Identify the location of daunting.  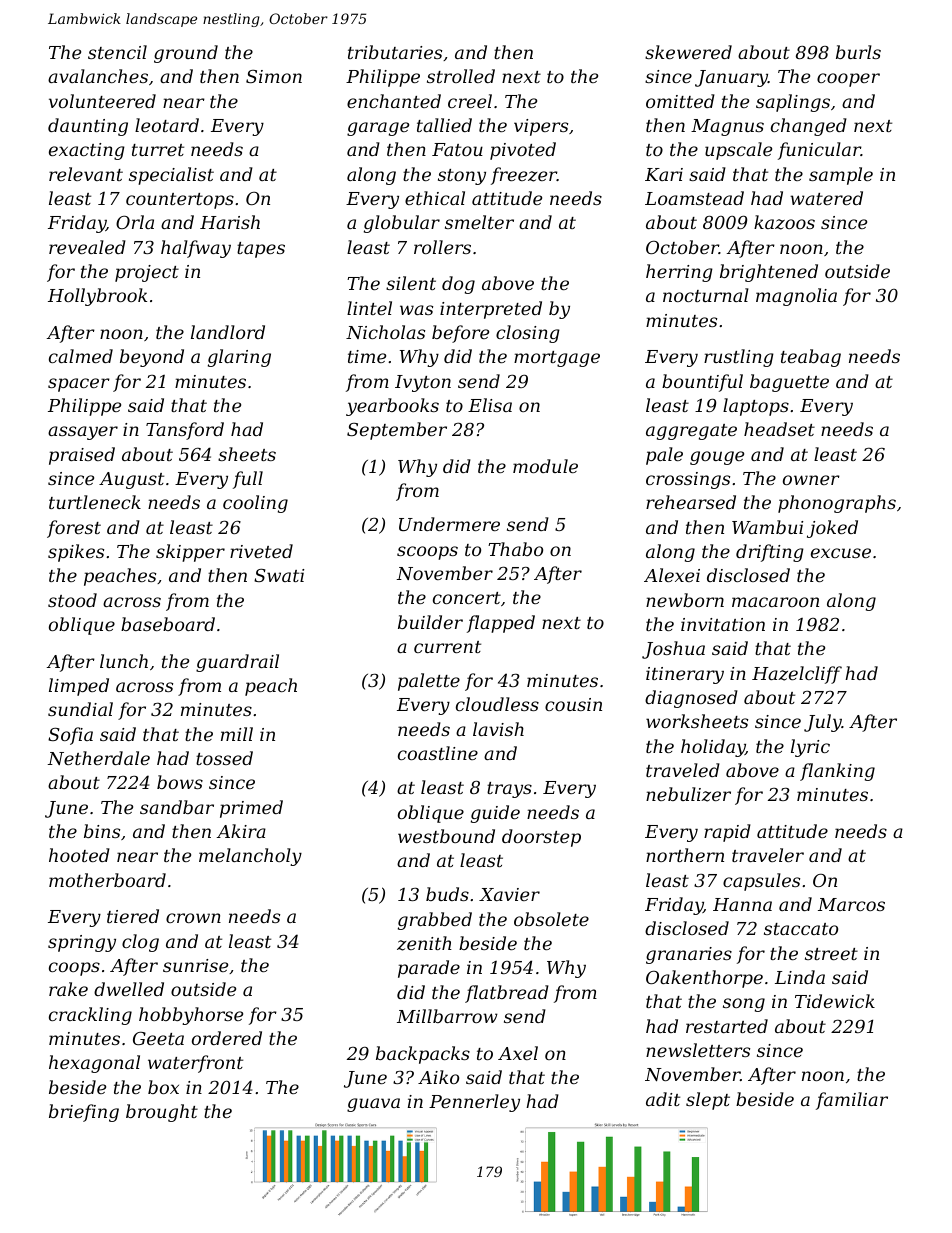
(88, 127).
